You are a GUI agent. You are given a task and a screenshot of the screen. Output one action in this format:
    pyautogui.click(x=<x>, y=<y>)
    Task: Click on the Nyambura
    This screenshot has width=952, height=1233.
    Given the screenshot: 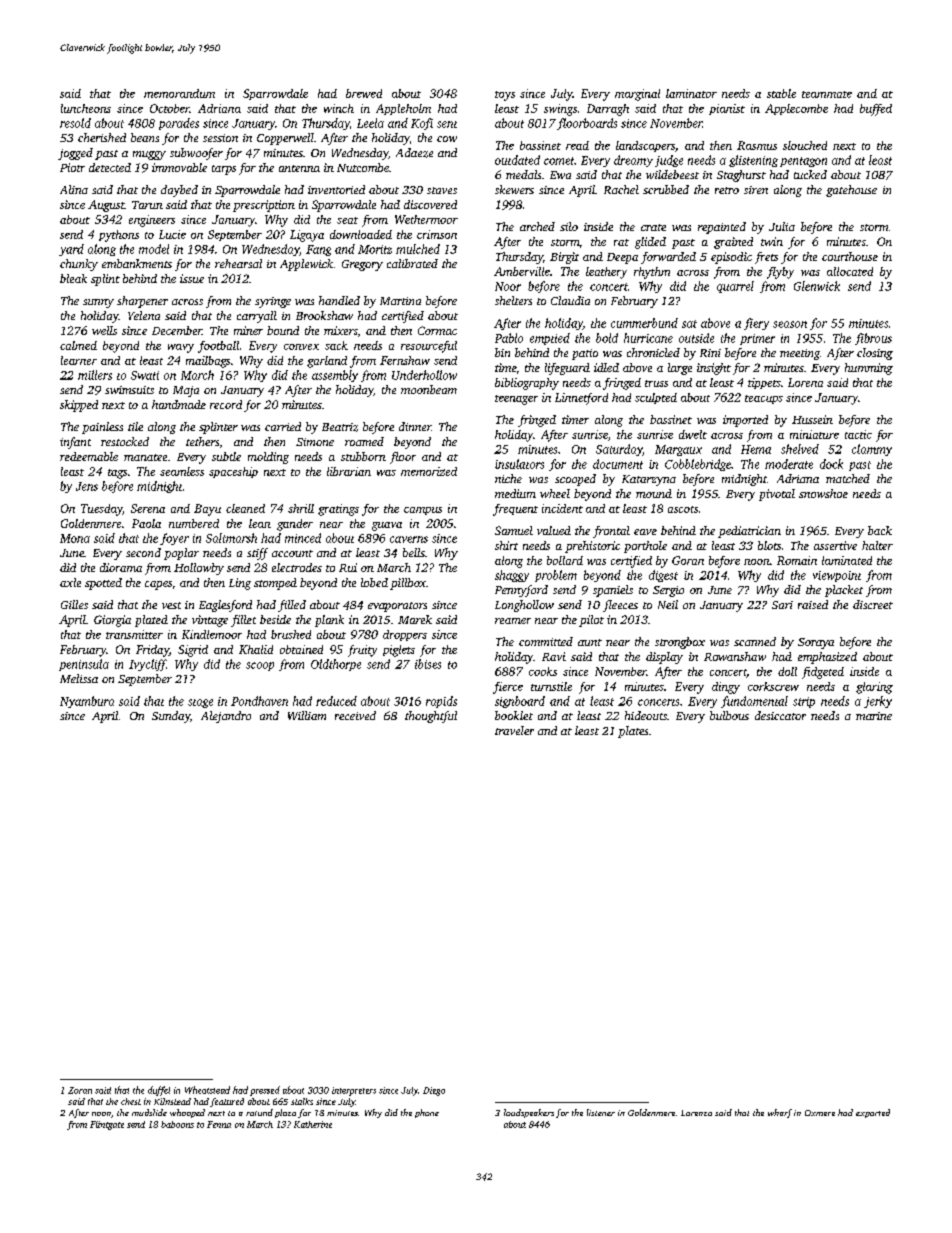 What is the action you would take?
    pyautogui.click(x=87, y=702)
